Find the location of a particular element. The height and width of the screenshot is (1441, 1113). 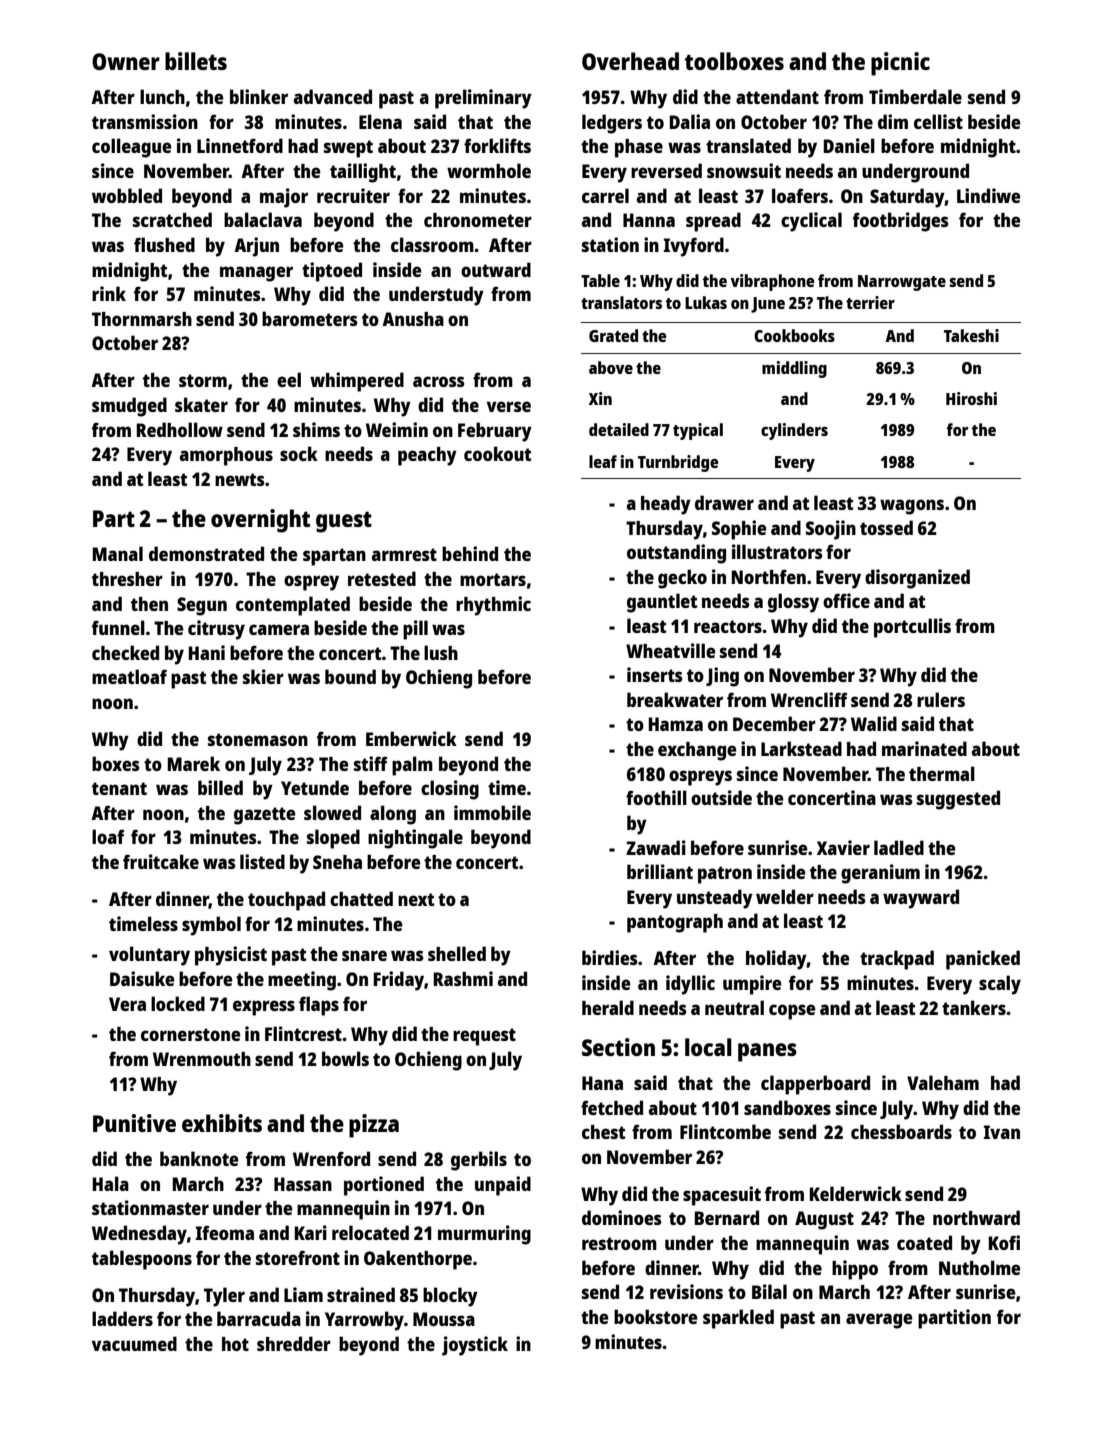

ladled is located at coordinates (899, 847).
